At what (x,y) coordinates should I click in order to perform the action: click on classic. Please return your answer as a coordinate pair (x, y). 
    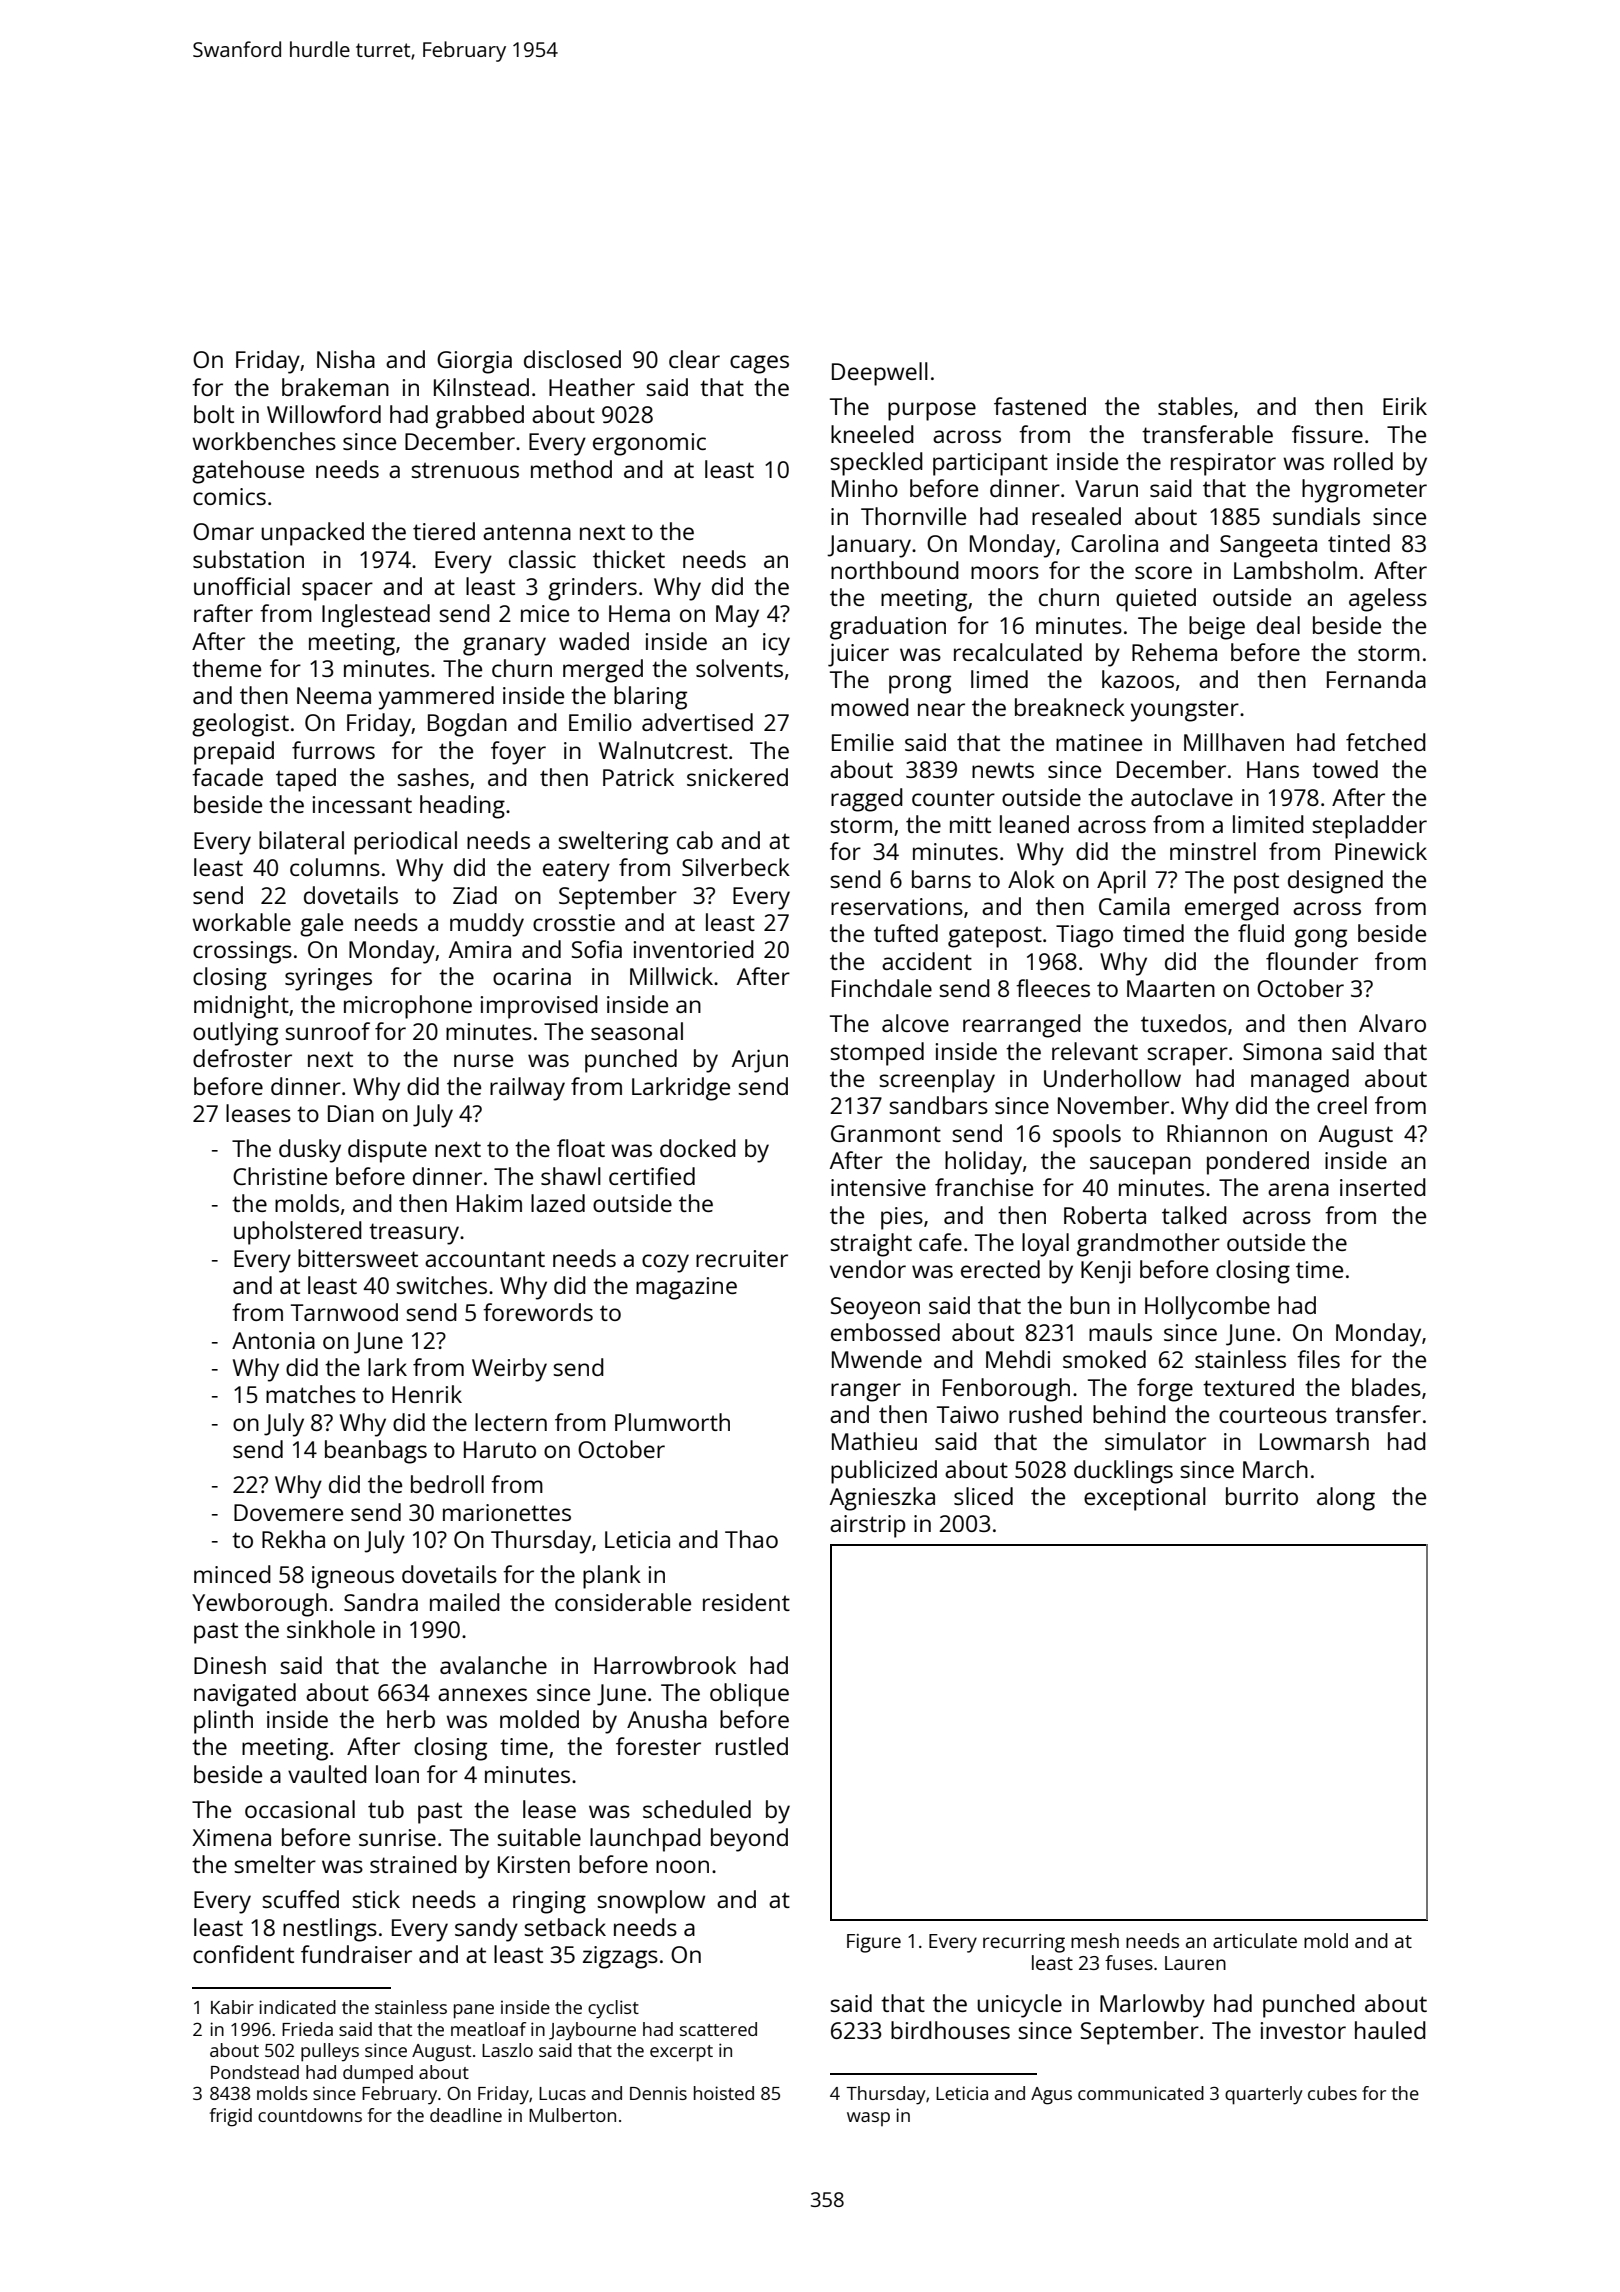
    Looking at the image, I should click on (542, 559).
